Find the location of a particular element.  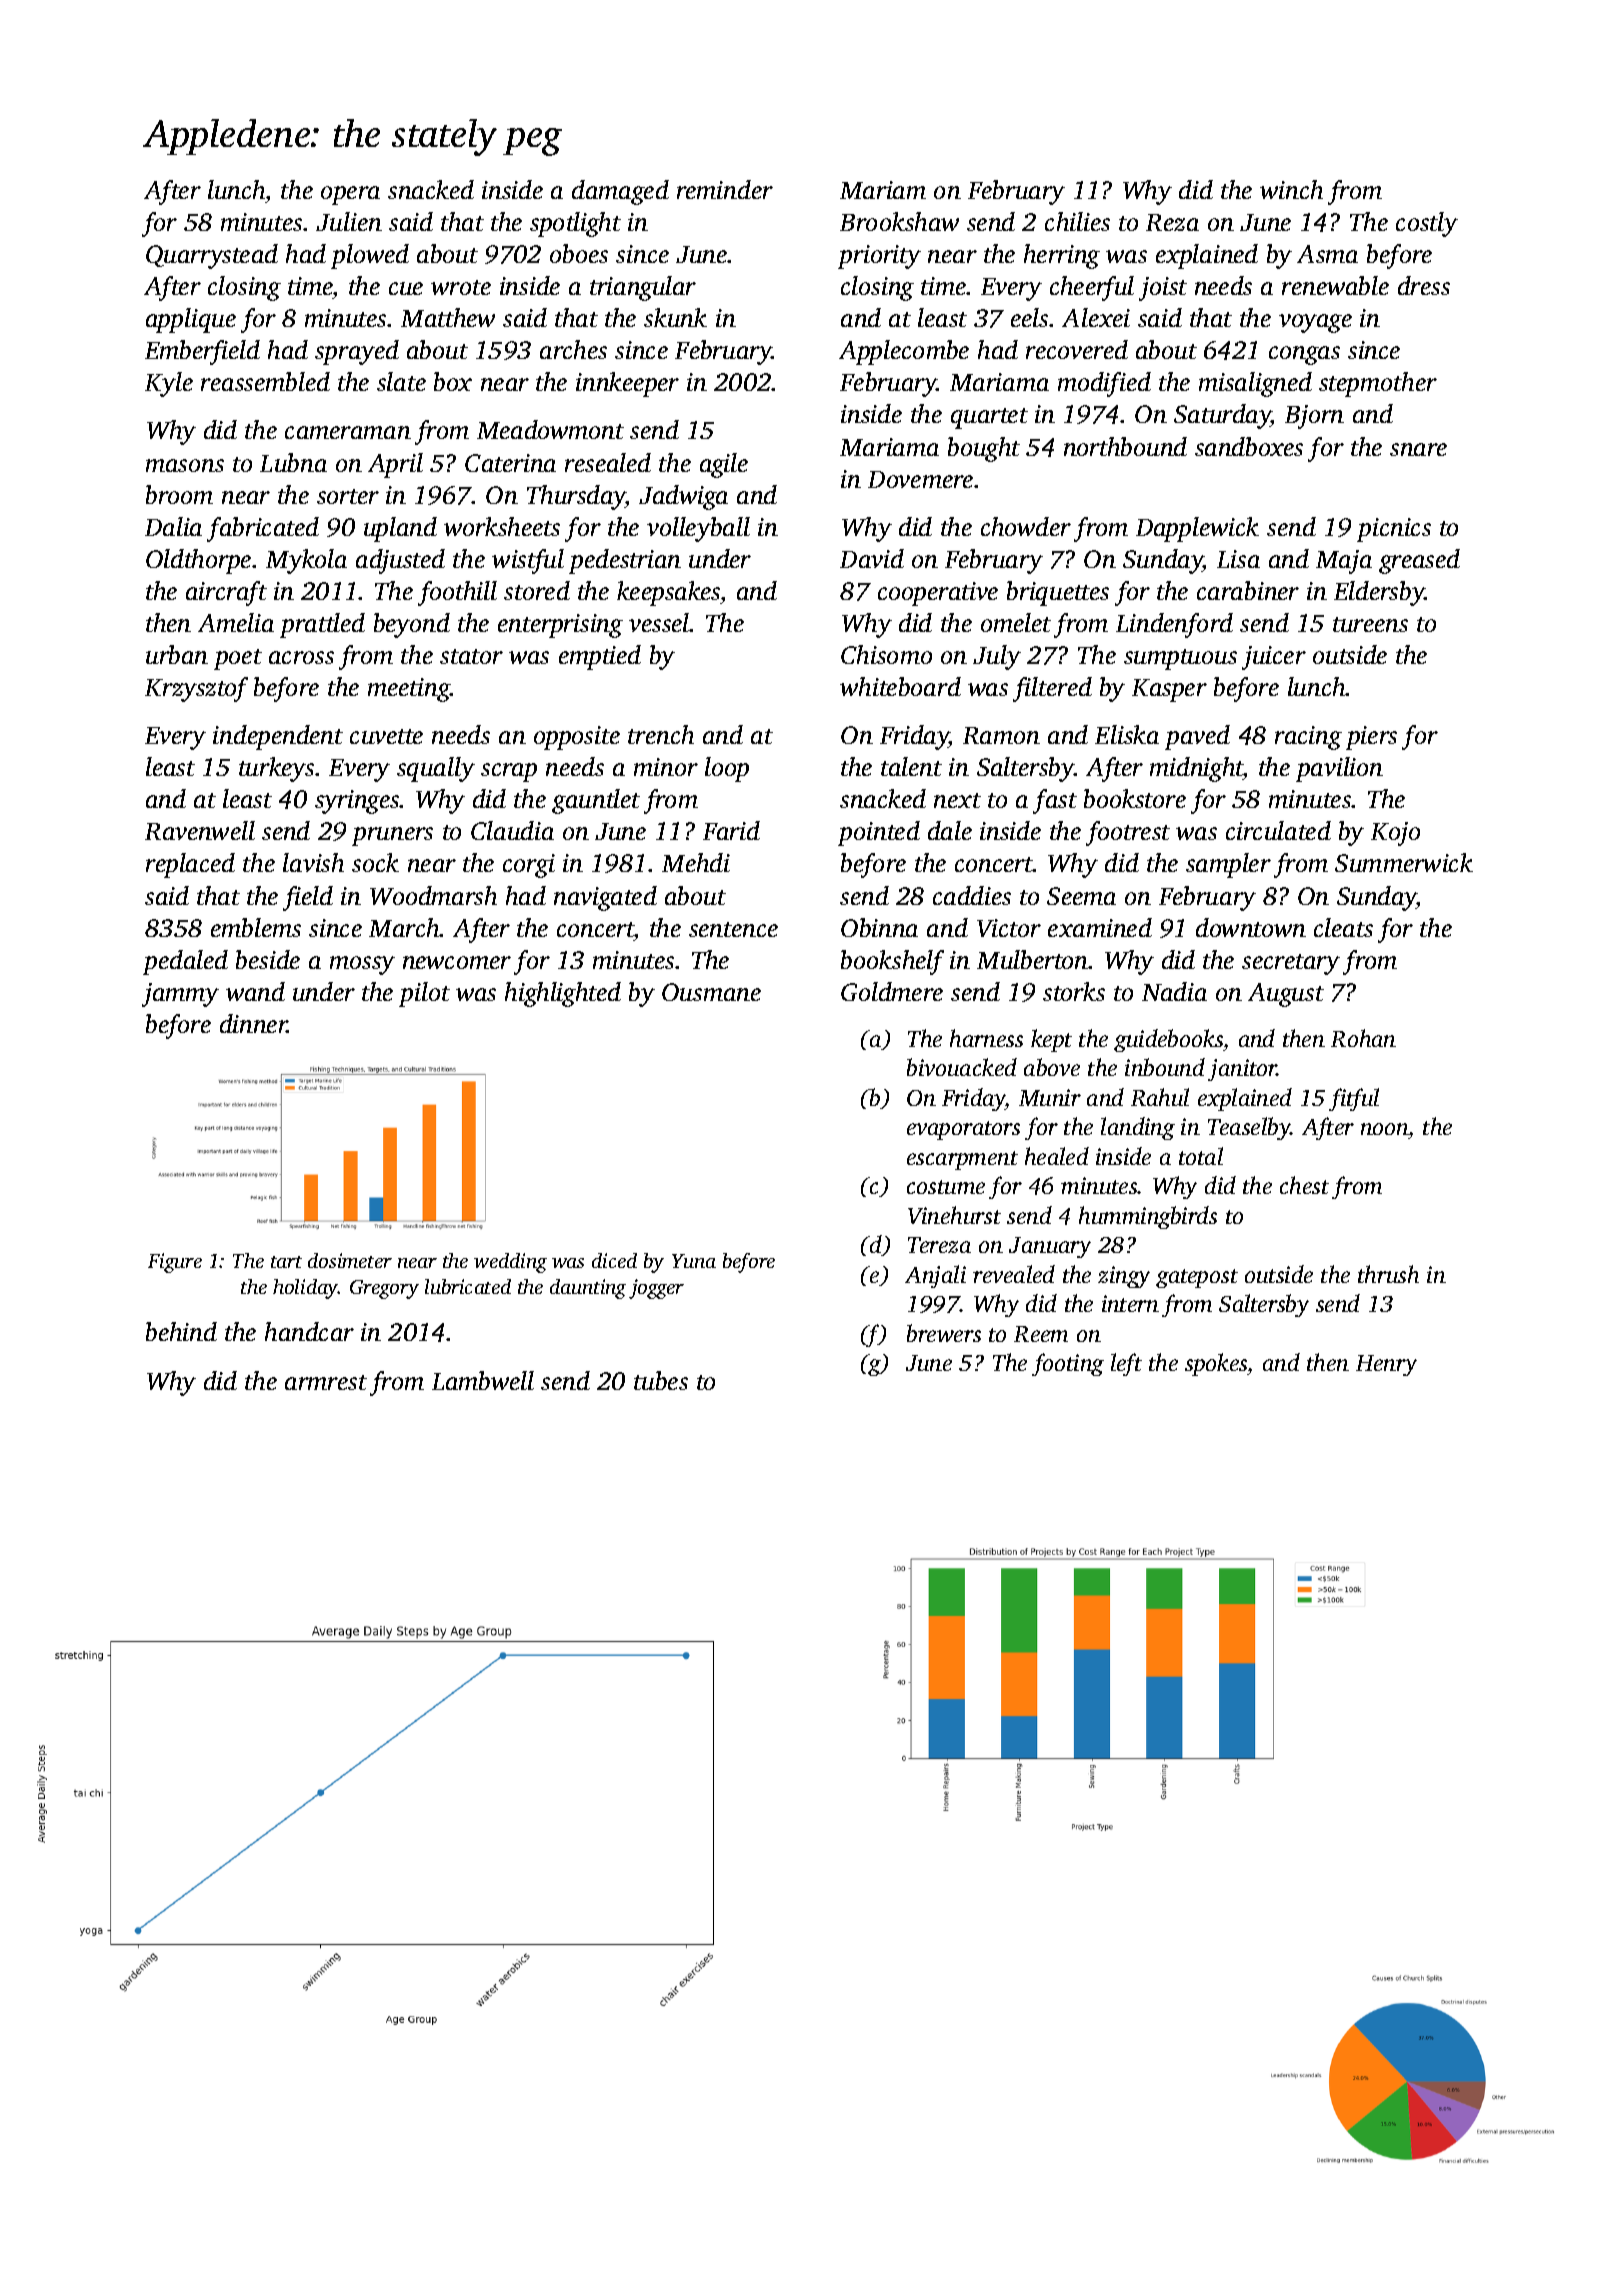

footing is located at coordinates (1068, 1364).
